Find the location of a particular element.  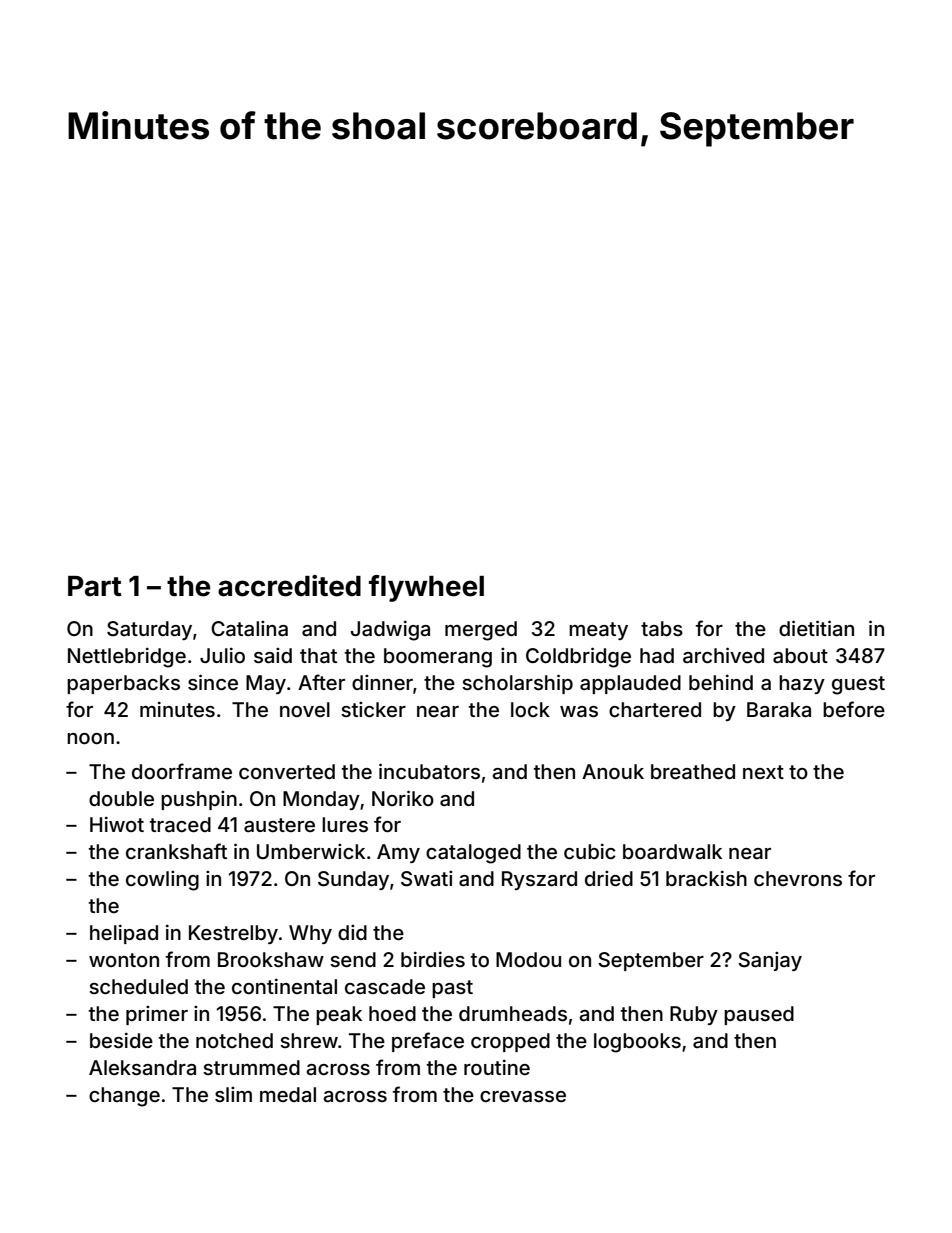

dietitian is located at coordinates (816, 628).
